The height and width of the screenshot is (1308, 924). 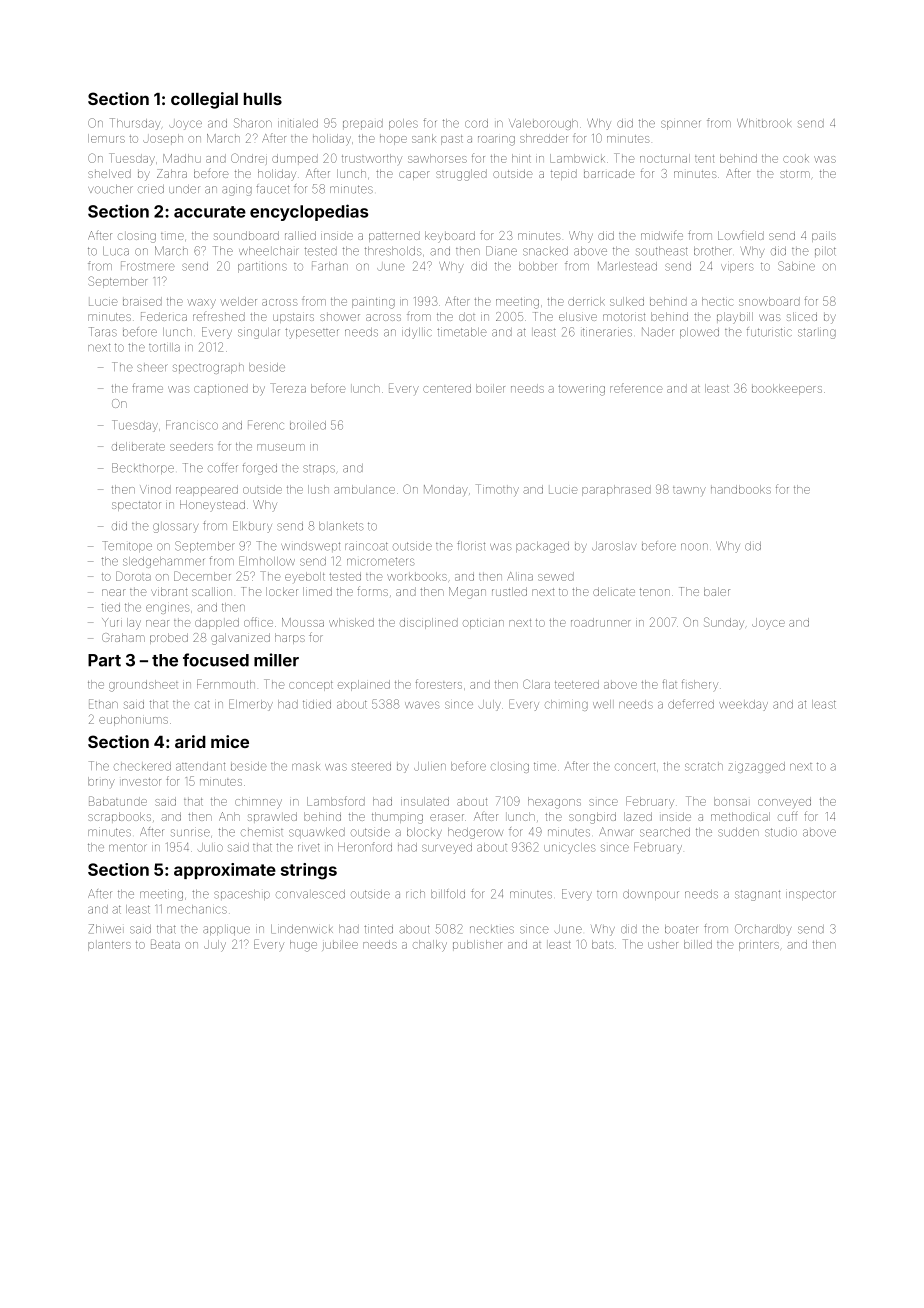 What do you see at coordinates (165, 944) in the screenshot?
I see `Beata` at bounding box center [165, 944].
